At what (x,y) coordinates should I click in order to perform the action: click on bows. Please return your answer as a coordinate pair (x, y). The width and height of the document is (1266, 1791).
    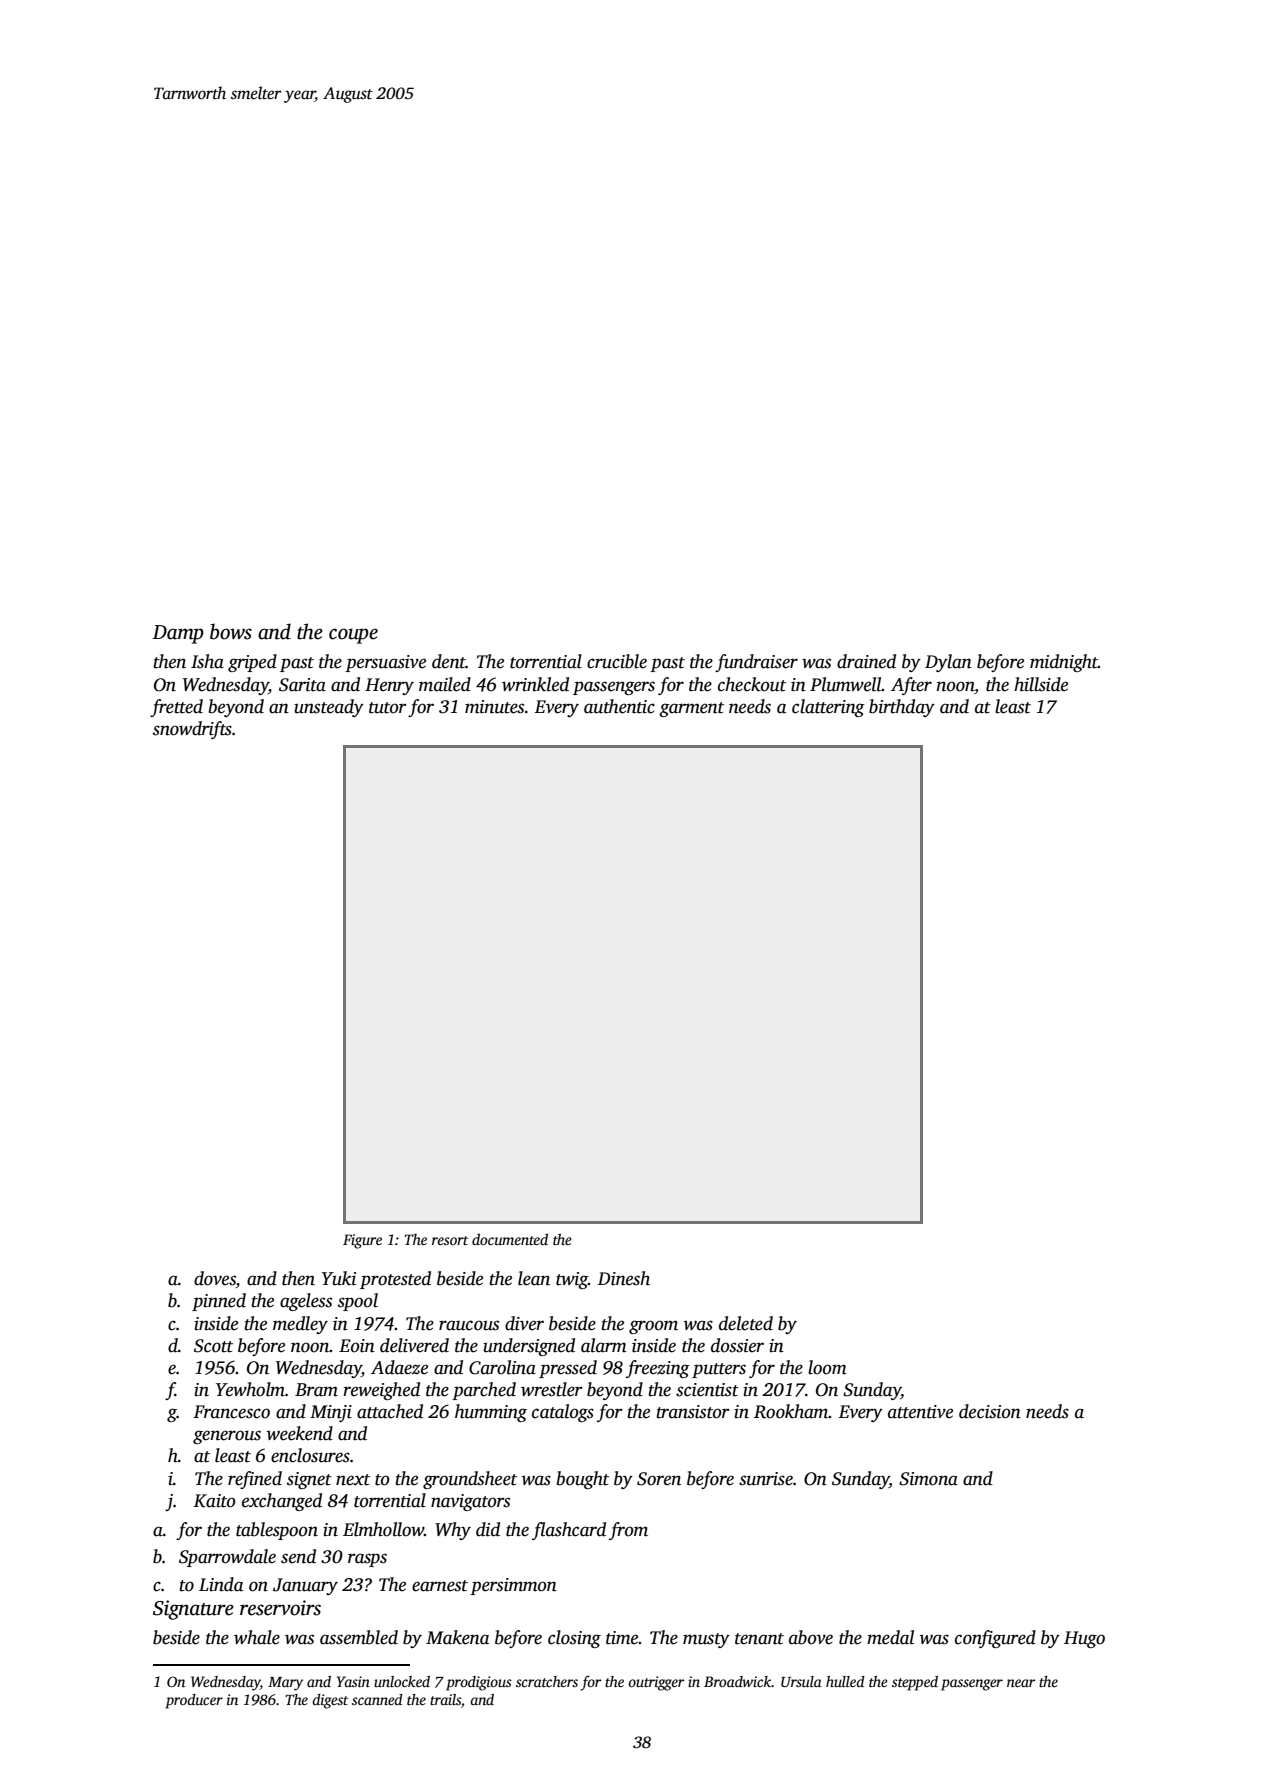
    Looking at the image, I should click on (231, 631).
